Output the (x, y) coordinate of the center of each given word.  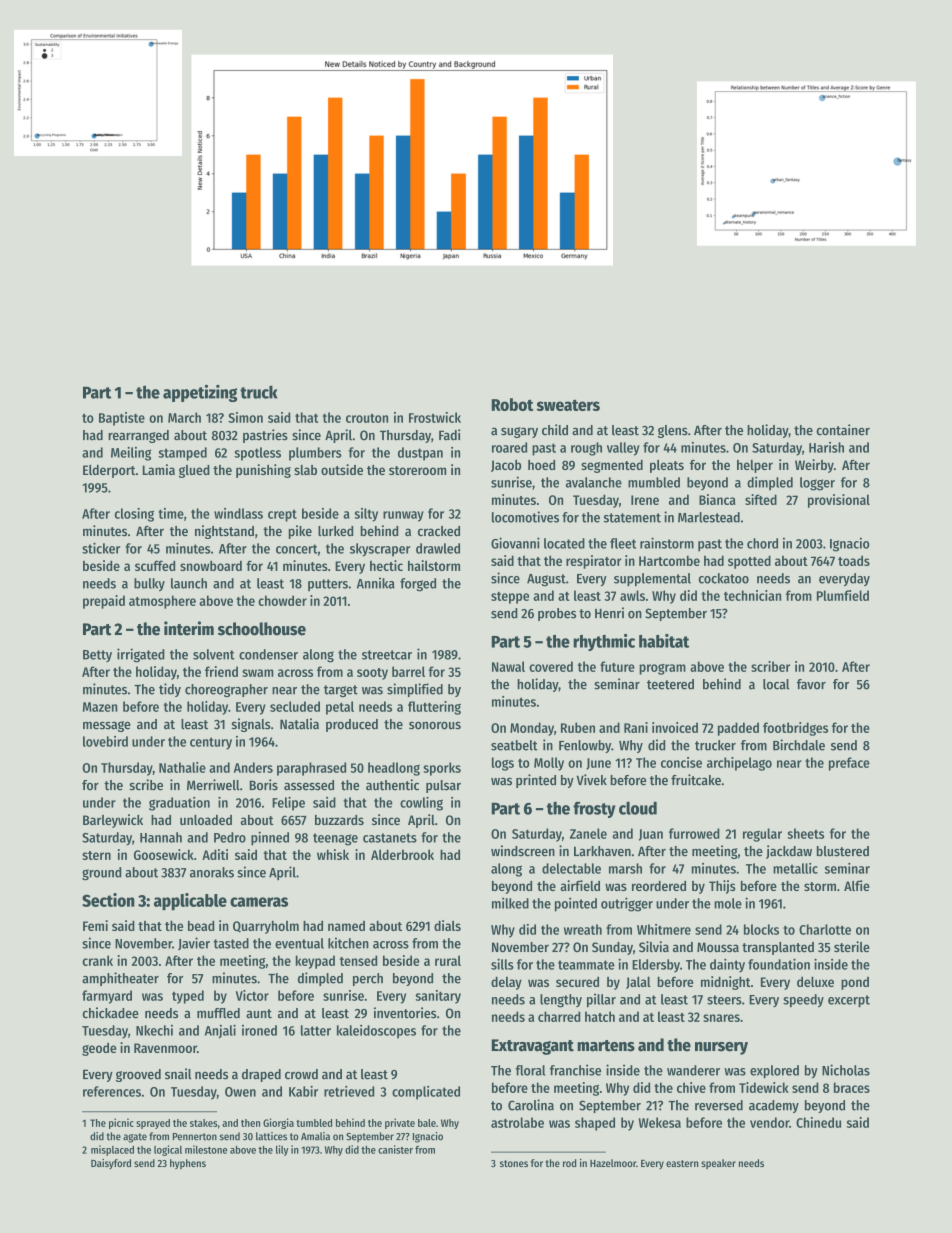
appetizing (200, 393)
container (843, 430)
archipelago (739, 764)
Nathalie (182, 767)
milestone (206, 1149)
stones (514, 1163)
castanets (390, 838)
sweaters (568, 405)
